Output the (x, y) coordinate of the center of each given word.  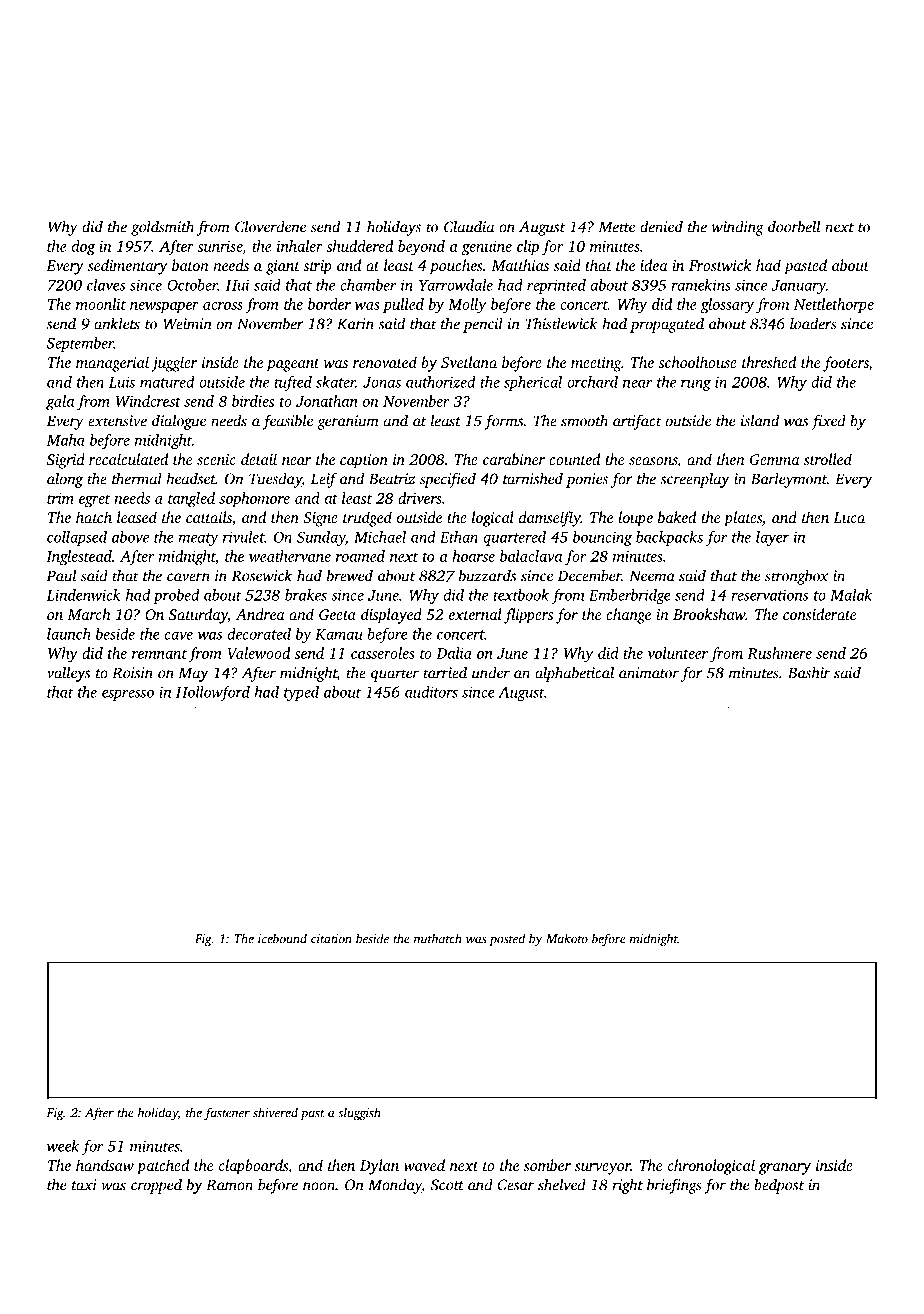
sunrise (219, 246)
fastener (227, 1113)
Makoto (567, 938)
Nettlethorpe (834, 305)
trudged (367, 519)
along (65, 480)
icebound (282, 938)
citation (331, 939)
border (329, 304)
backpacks (669, 538)
